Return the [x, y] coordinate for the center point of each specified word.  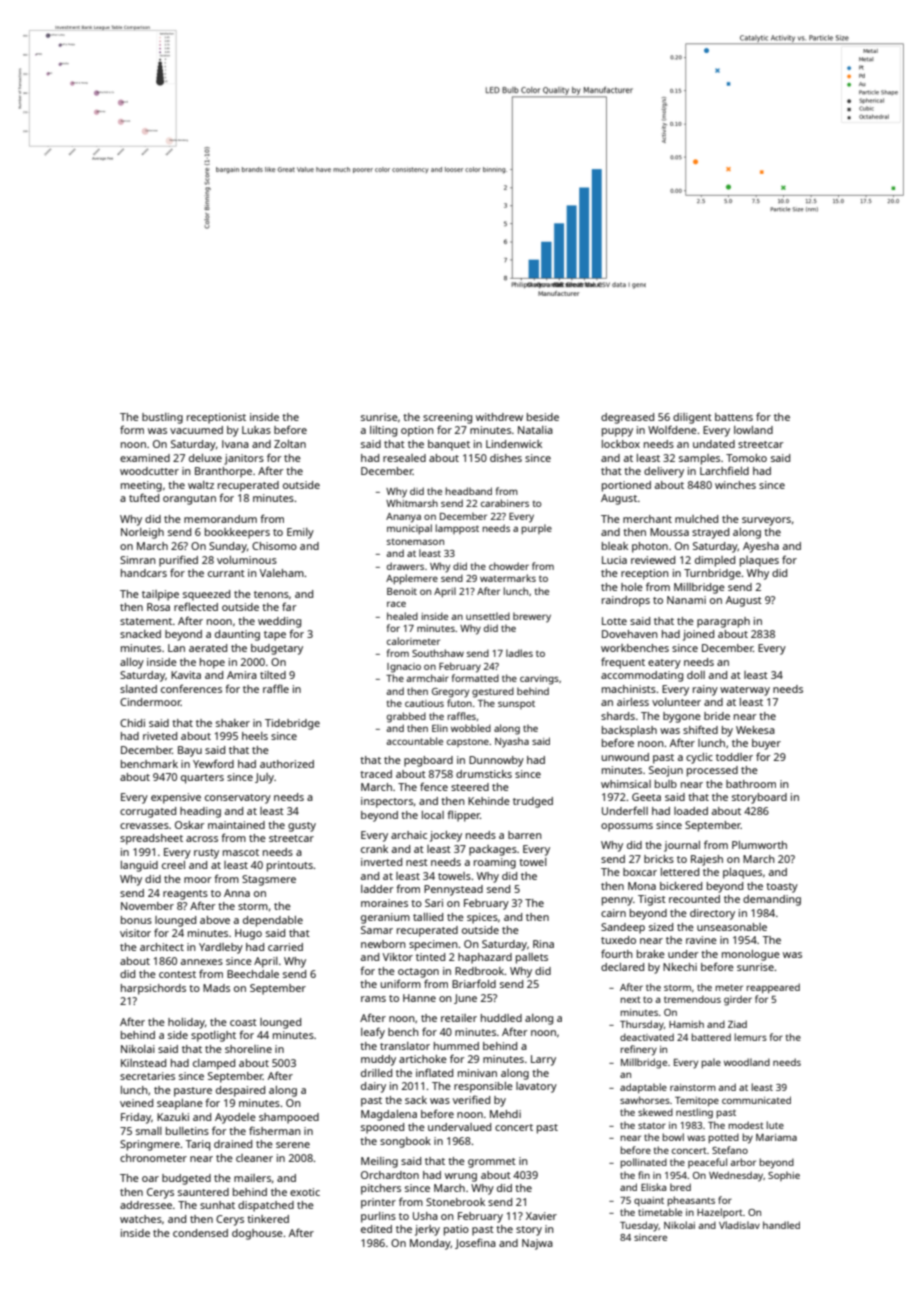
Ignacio [404, 668]
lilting [383, 431]
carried [285, 947]
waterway [745, 691]
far [289, 606]
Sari [434, 903]
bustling [162, 418]
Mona [642, 886]
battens [734, 417]
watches [141, 1219]
